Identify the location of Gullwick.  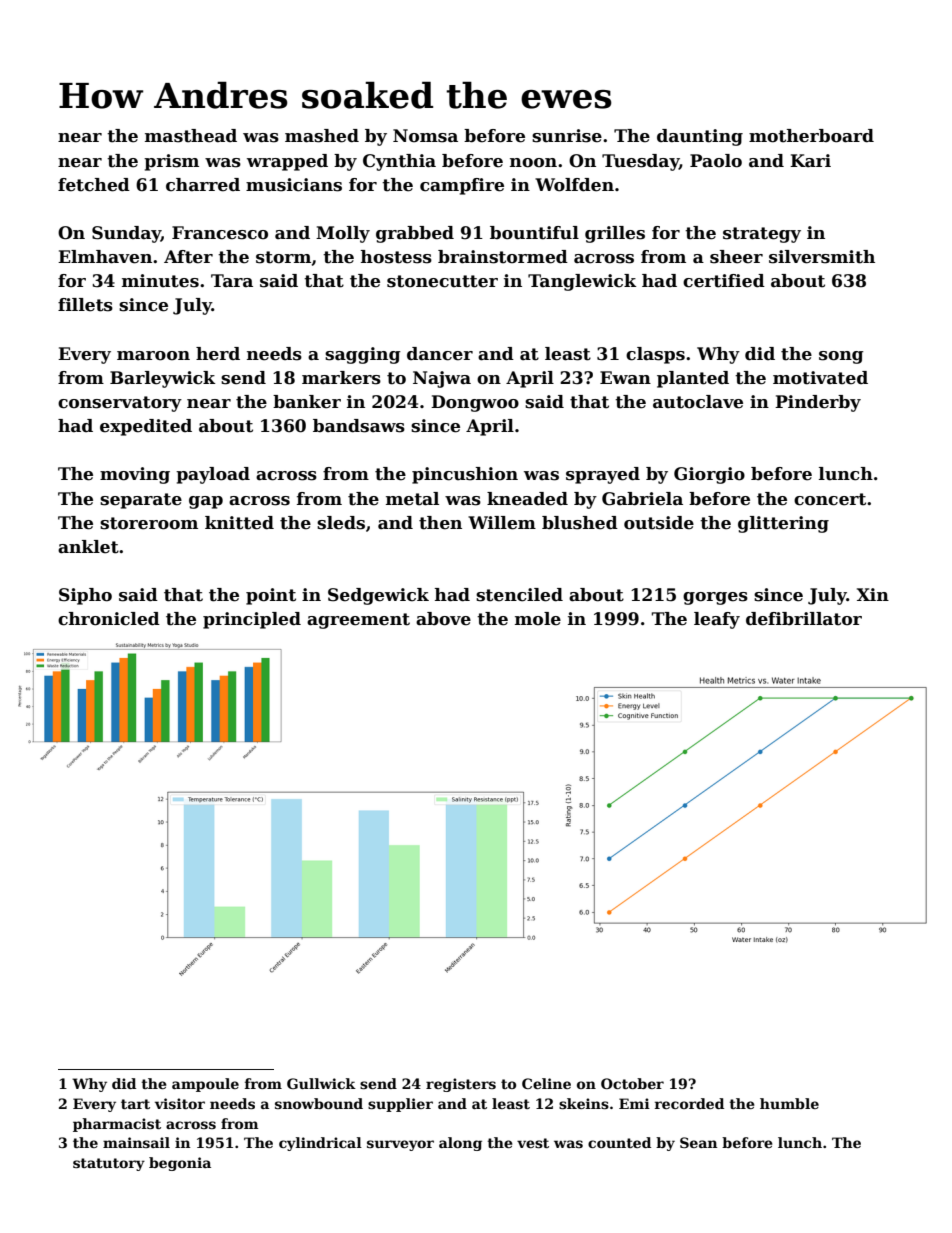
(321, 1083).
